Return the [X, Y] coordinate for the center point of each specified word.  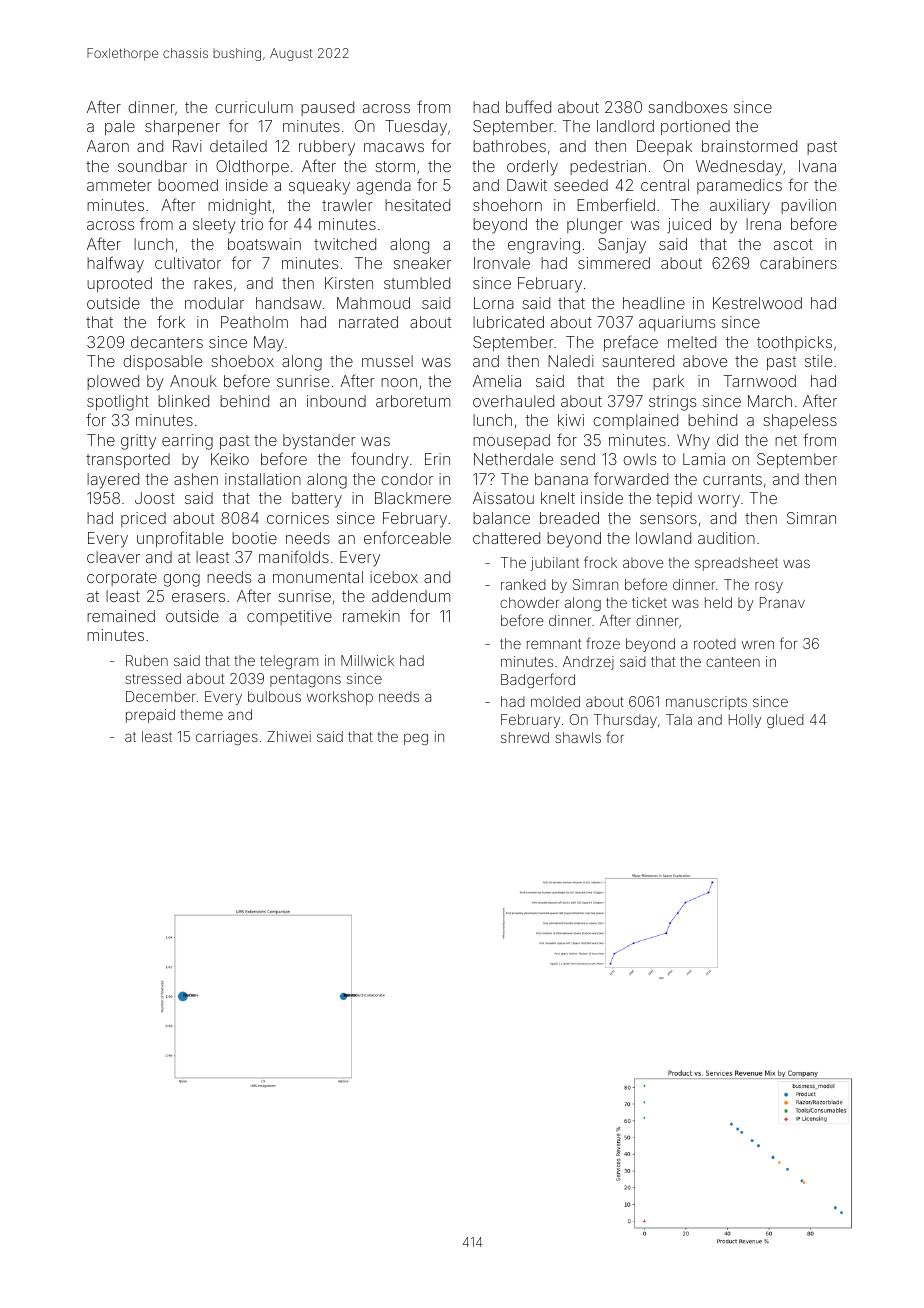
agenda [384, 187]
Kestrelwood [757, 303]
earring [187, 442]
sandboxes [687, 107]
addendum [411, 596]
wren [758, 644]
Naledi [571, 361]
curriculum [254, 107]
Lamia [704, 459]
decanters [167, 342]
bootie [254, 538]
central [665, 185]
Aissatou [503, 498]
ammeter [119, 185]
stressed [153, 678]
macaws [394, 147]
